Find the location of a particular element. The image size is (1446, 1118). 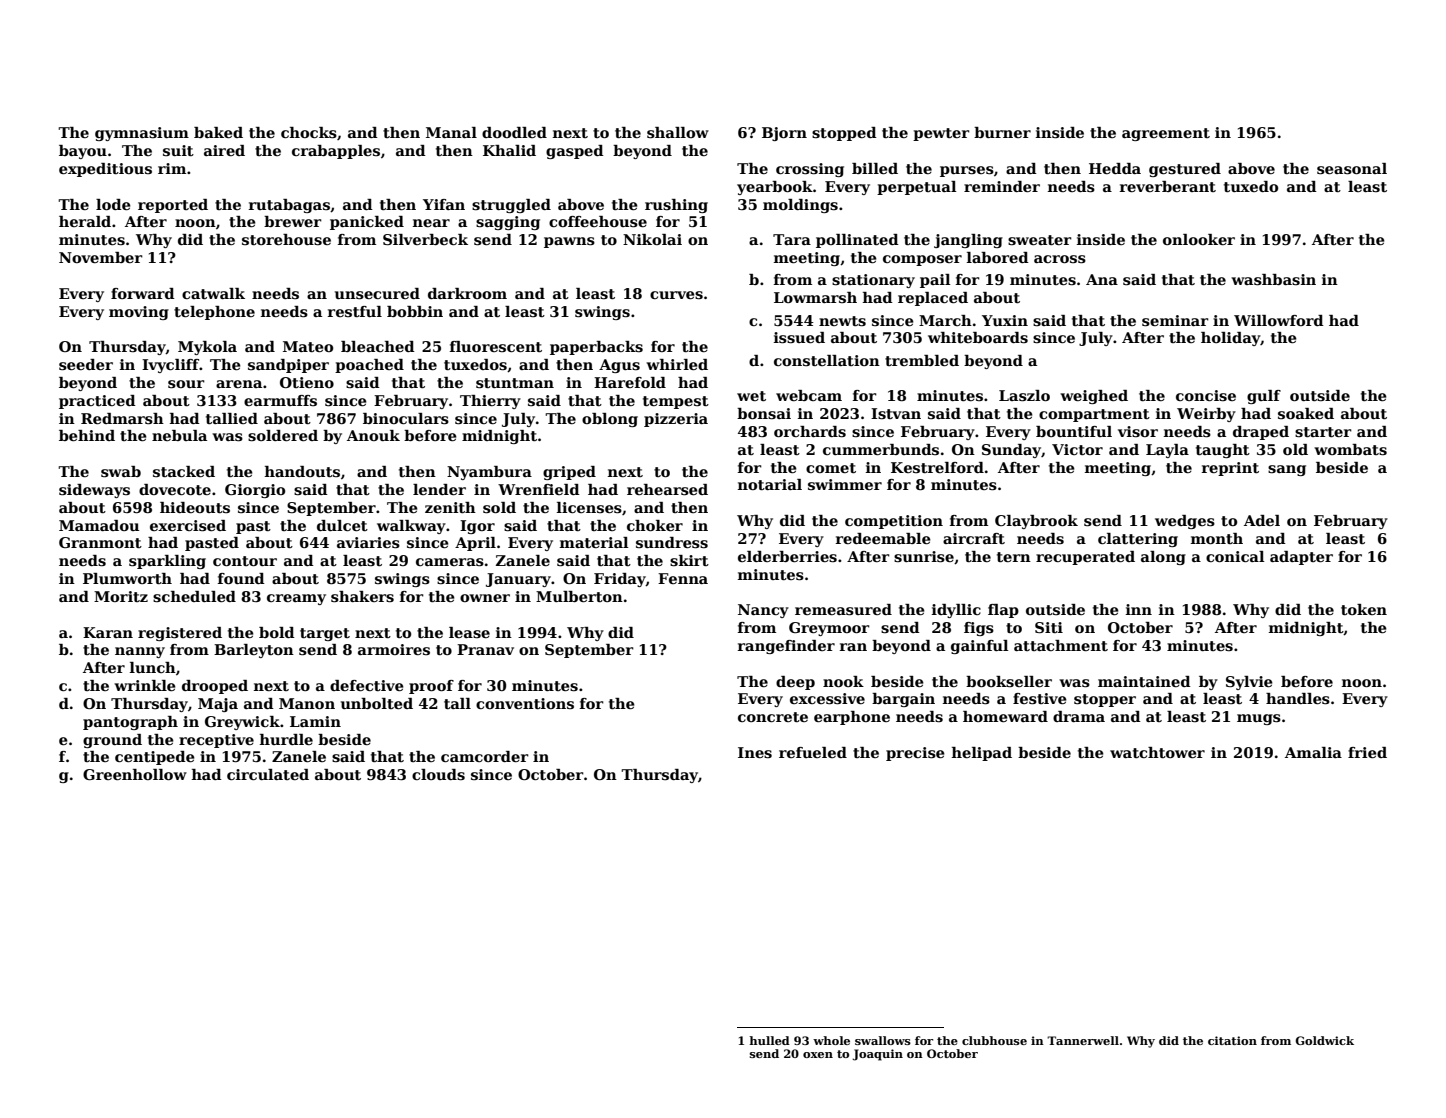

whole is located at coordinates (831, 1040).
